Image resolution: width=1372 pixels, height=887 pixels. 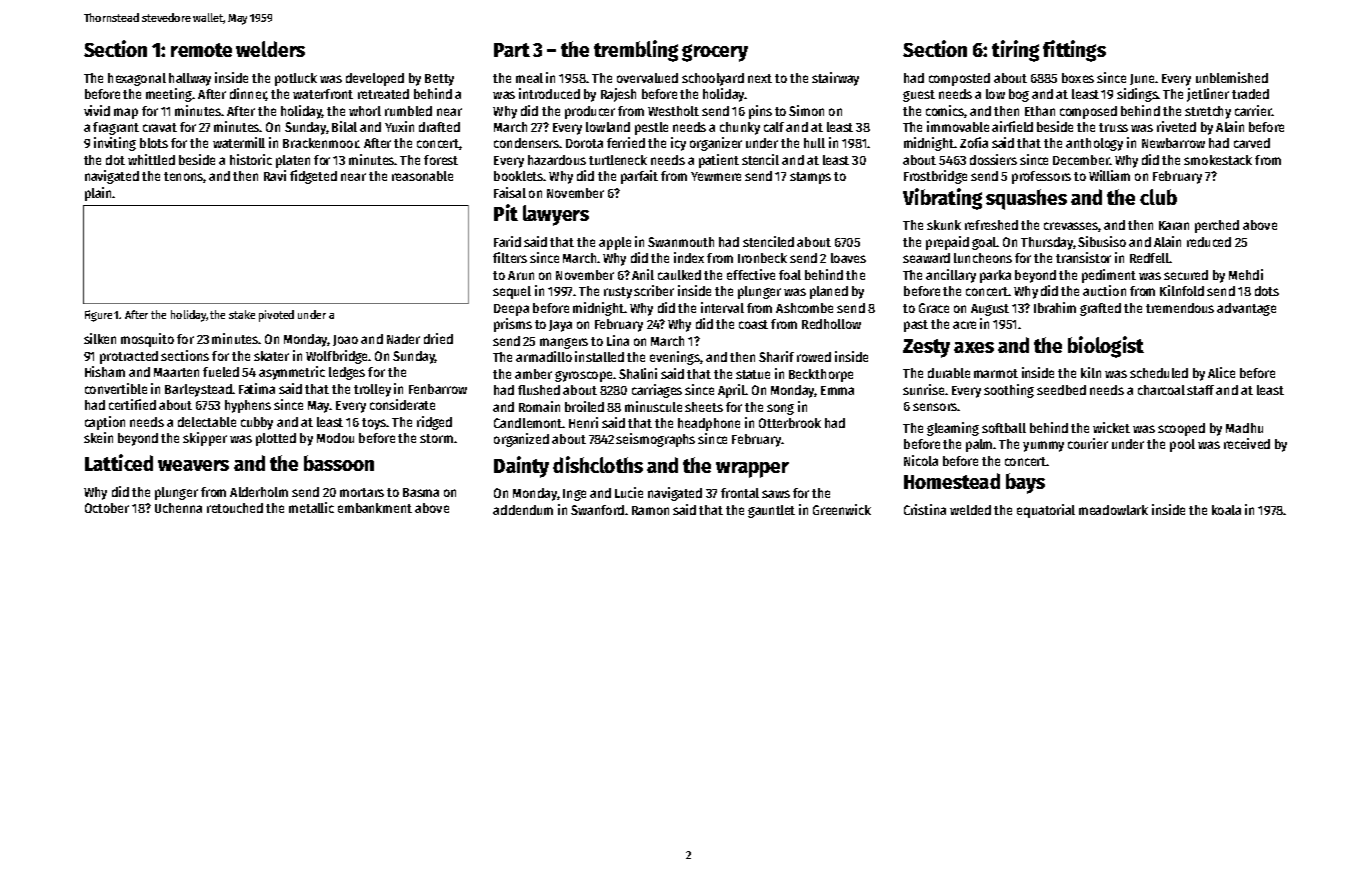 I want to click on smokestack, so click(x=1218, y=160).
